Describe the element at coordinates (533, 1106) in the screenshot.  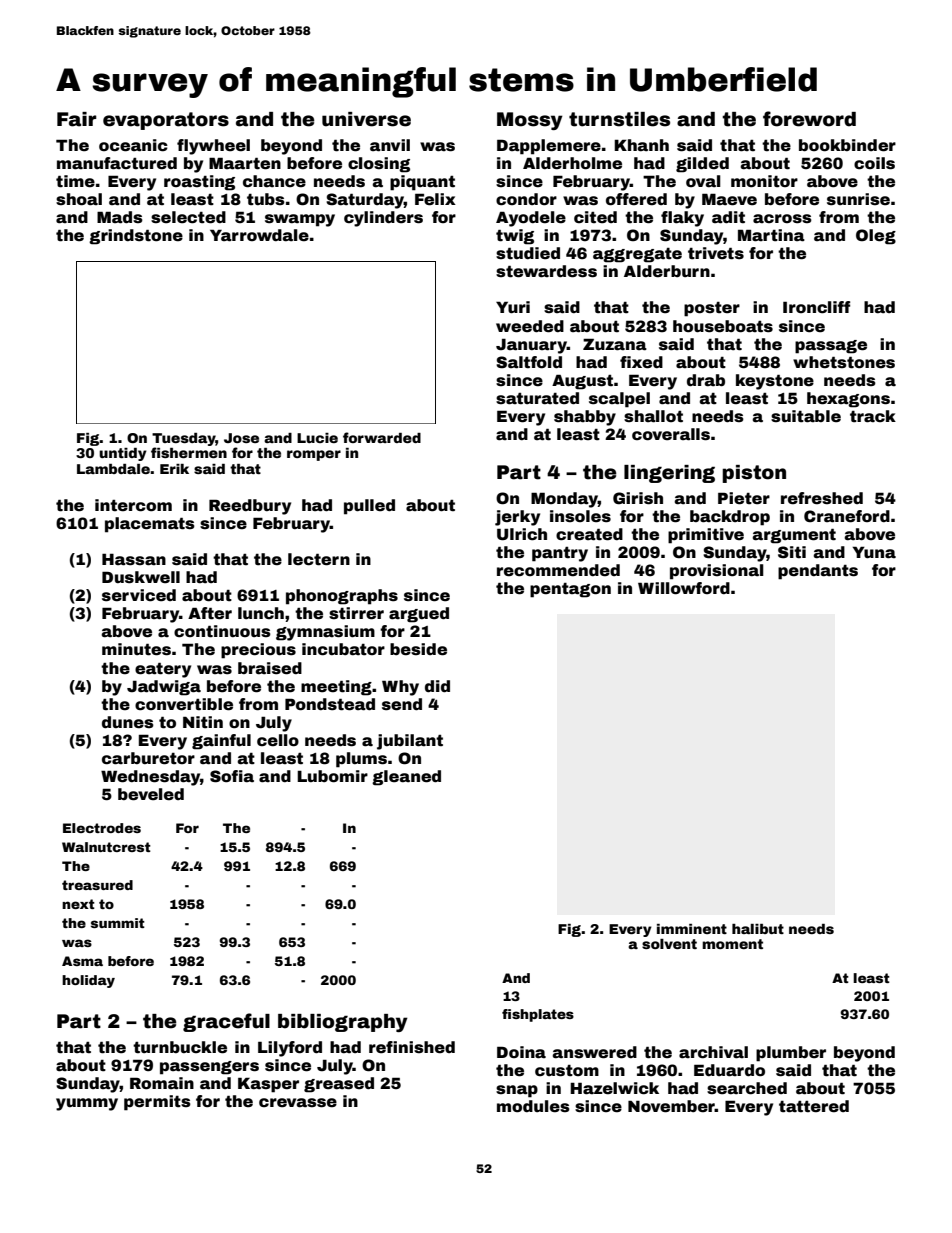
I see `modules` at that location.
